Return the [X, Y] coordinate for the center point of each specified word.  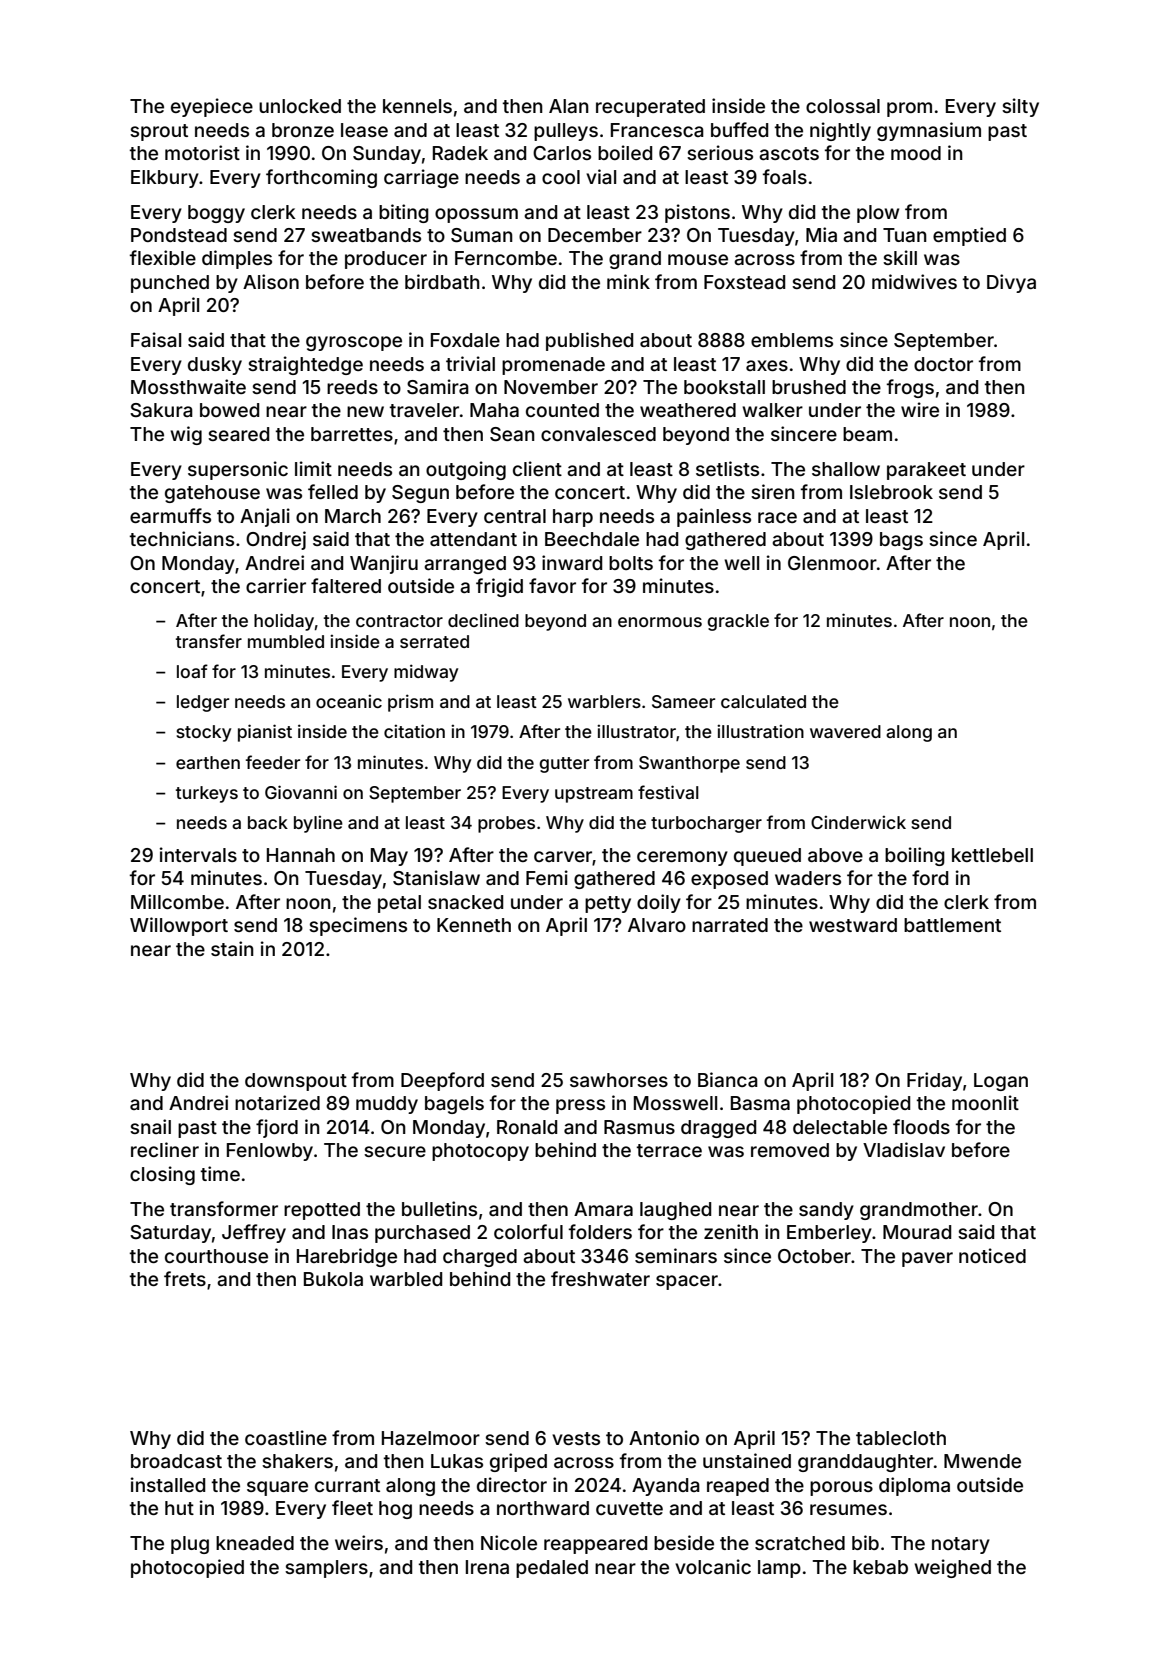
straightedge [305, 365]
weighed [952, 1568]
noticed [992, 1255]
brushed [809, 387]
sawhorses [619, 1080]
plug [190, 1545]
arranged [465, 565]
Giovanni [301, 792]
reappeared [595, 1545]
